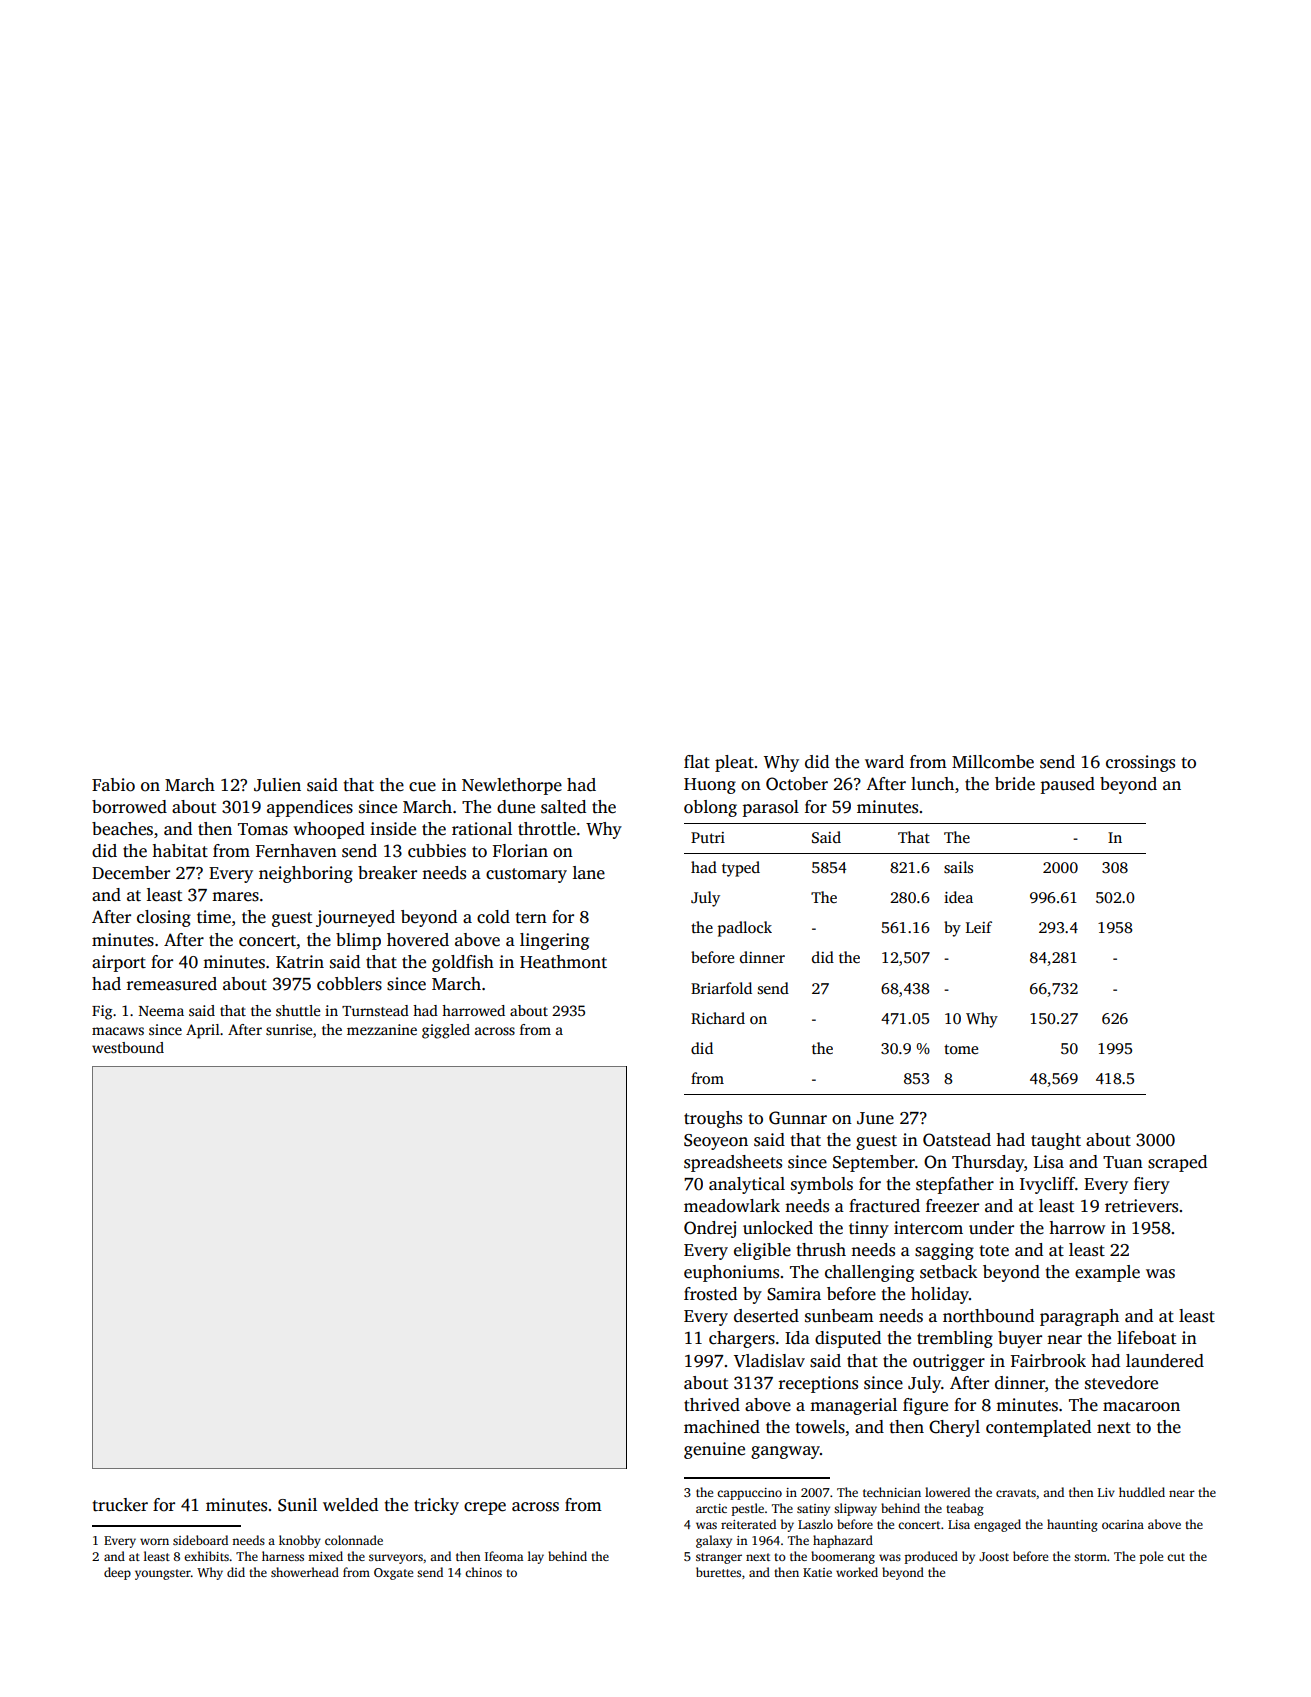  I want to click on lane, so click(589, 873).
